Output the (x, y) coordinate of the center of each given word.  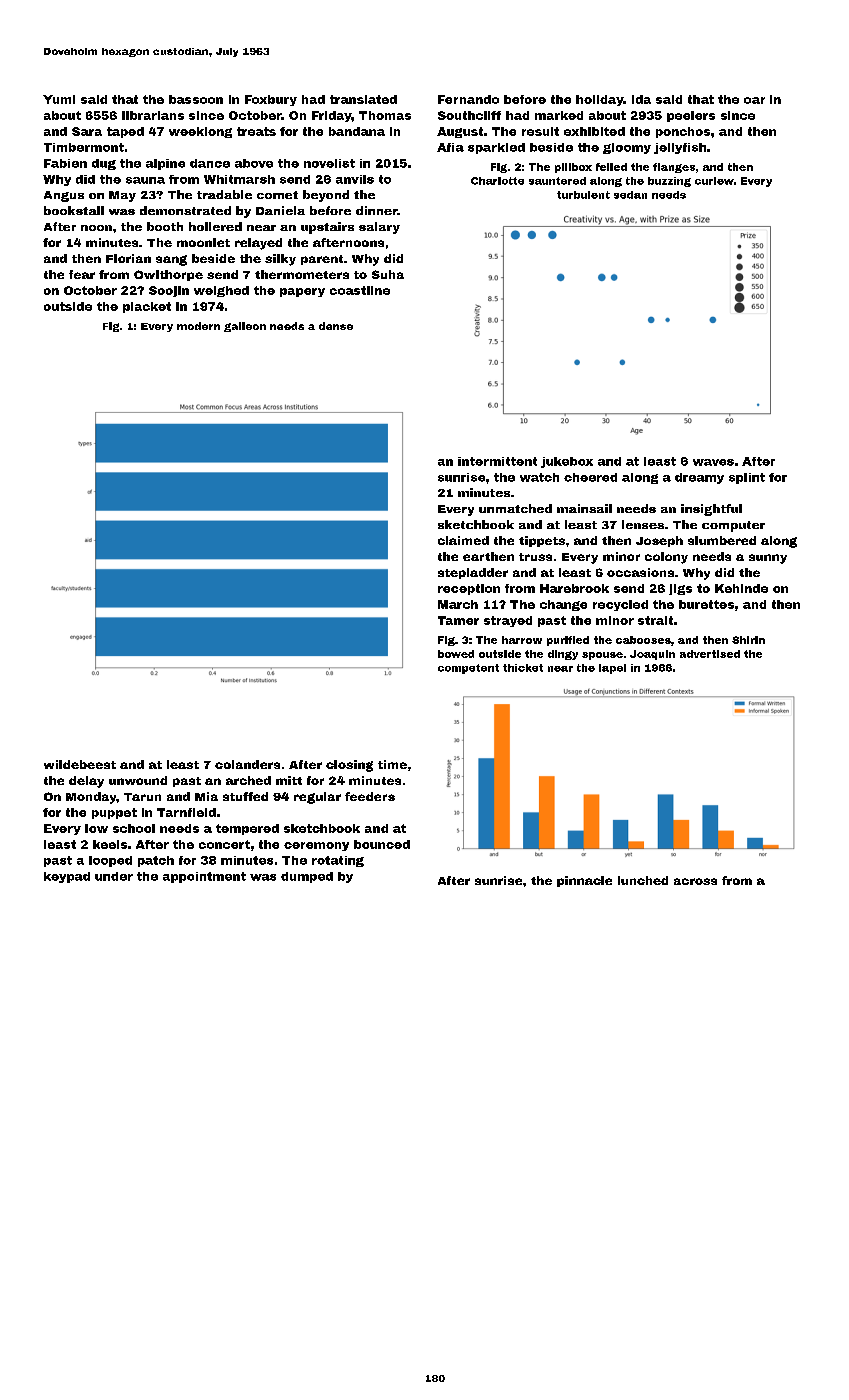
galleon (245, 327)
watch (539, 477)
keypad (67, 877)
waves (713, 462)
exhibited (594, 131)
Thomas (385, 115)
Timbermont (84, 147)
